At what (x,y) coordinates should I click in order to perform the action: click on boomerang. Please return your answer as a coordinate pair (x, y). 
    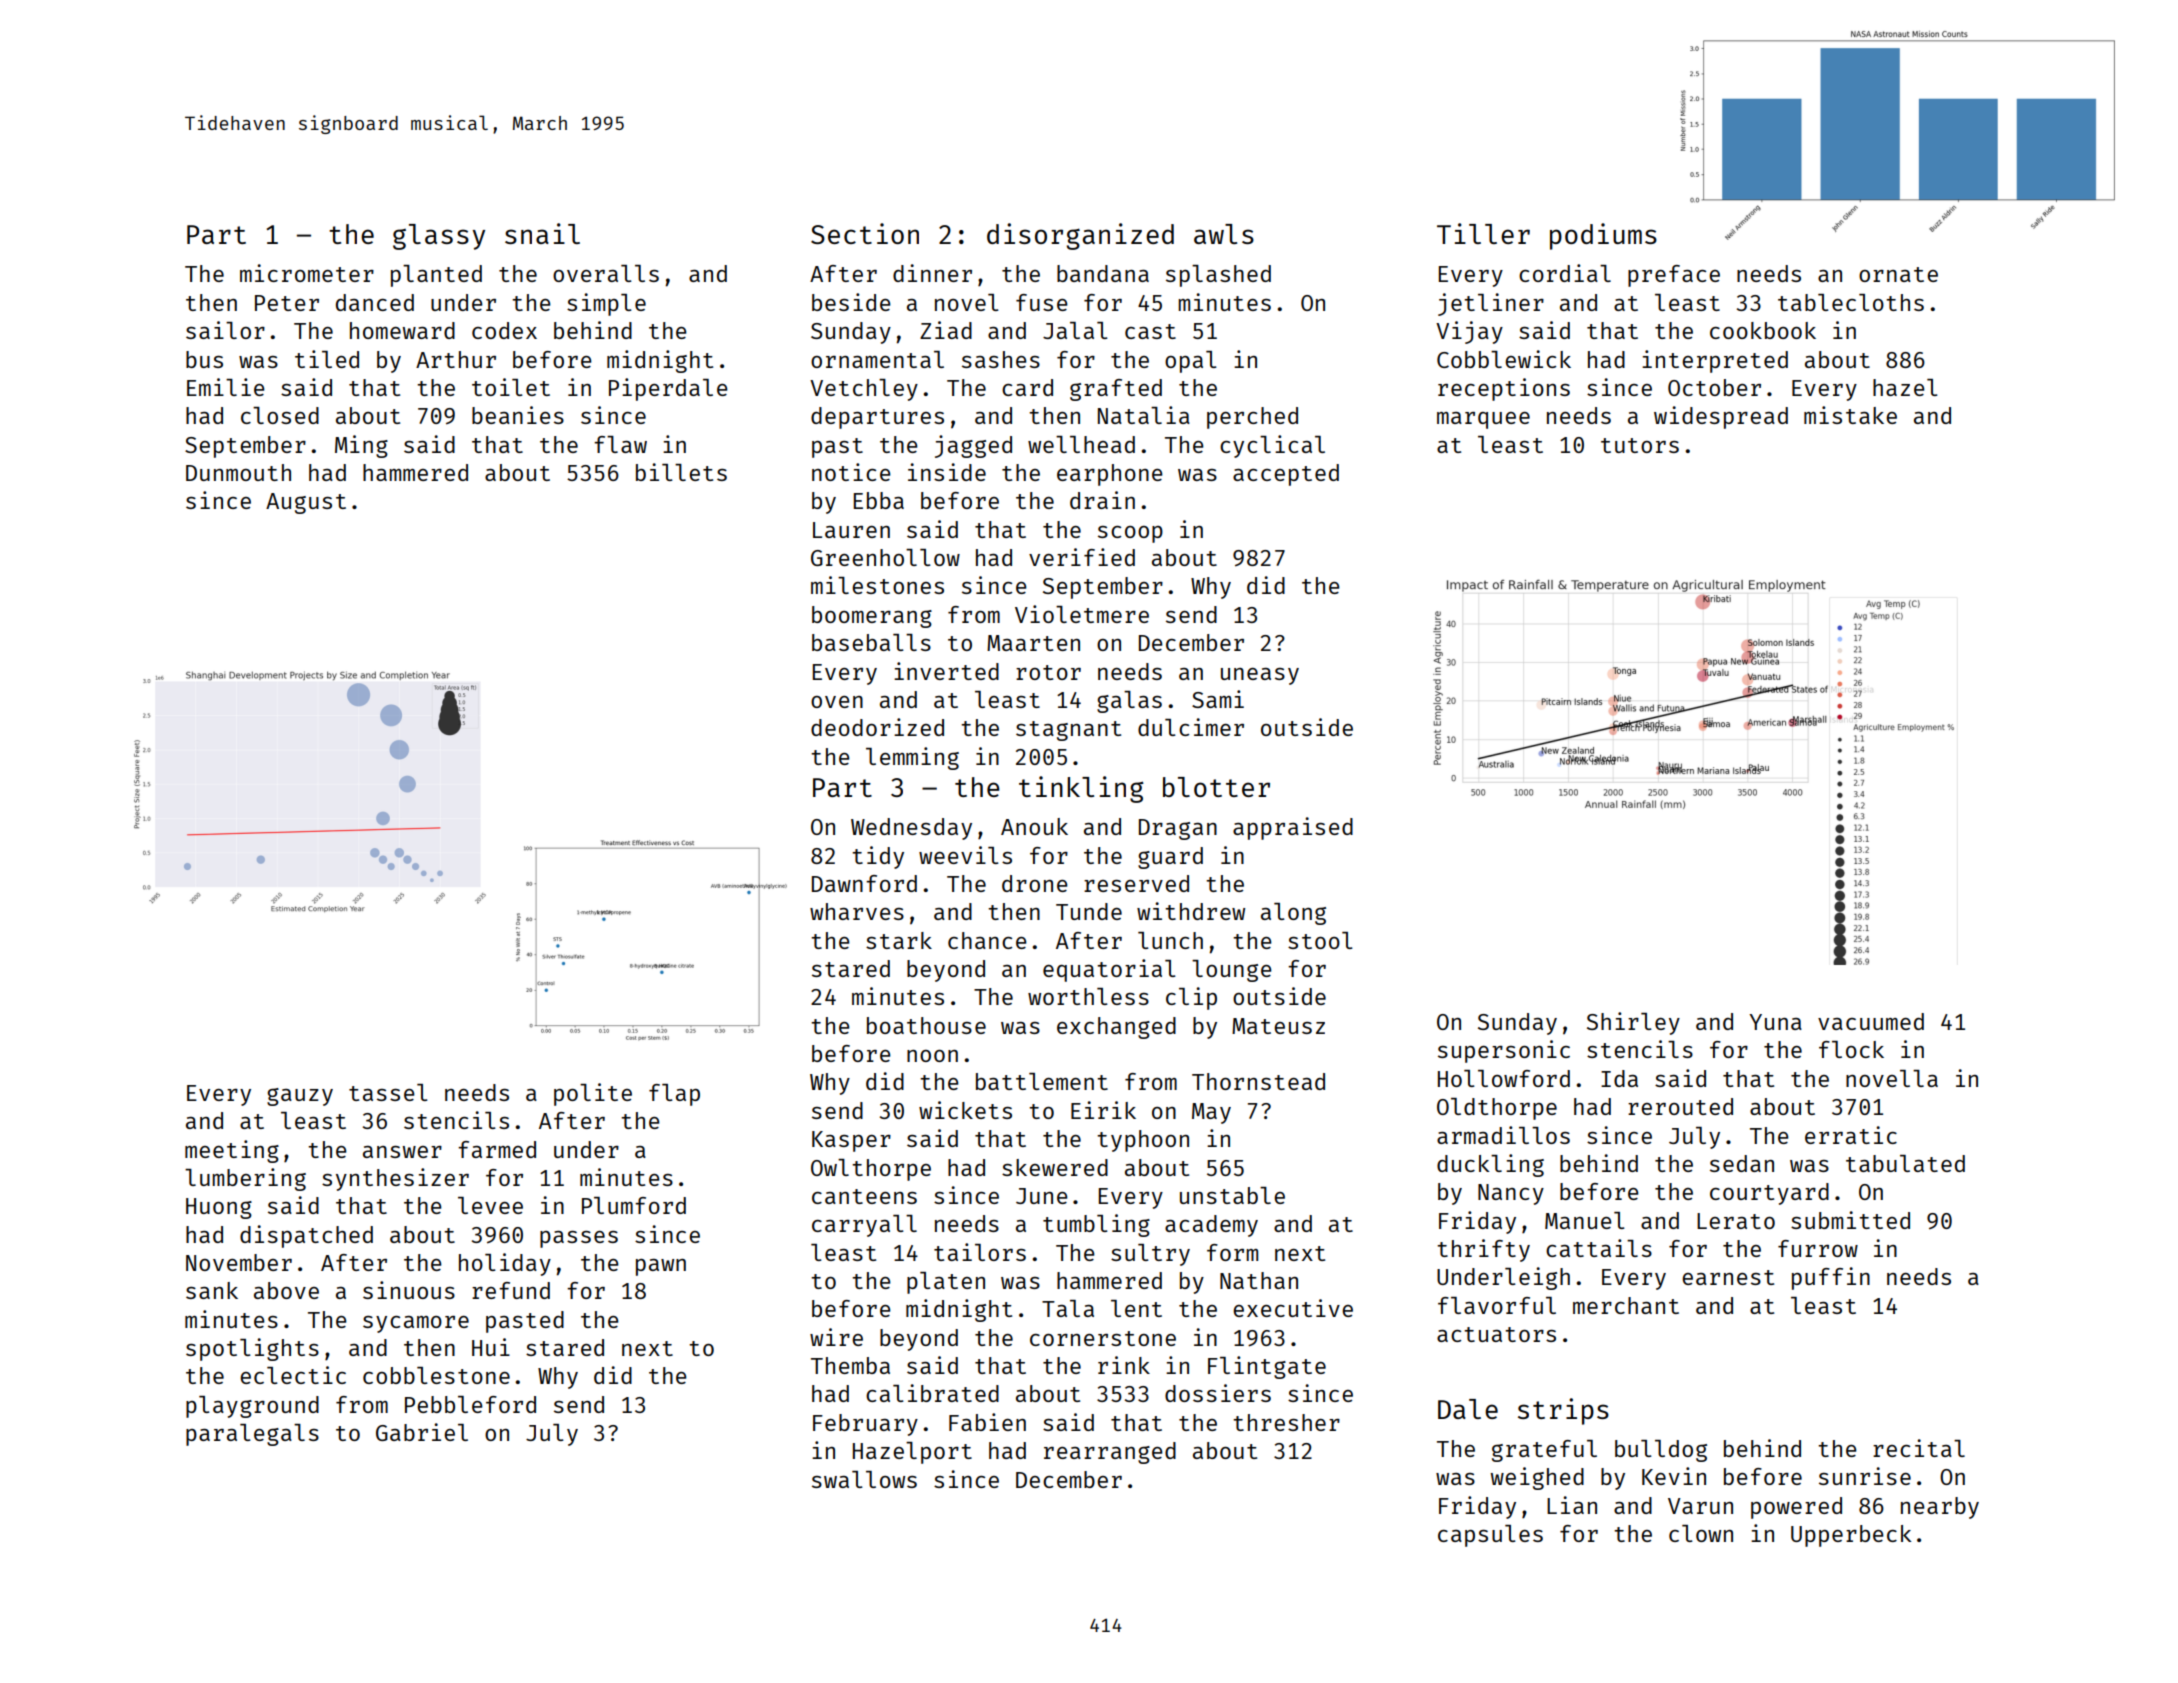
    Looking at the image, I should click on (872, 617).
